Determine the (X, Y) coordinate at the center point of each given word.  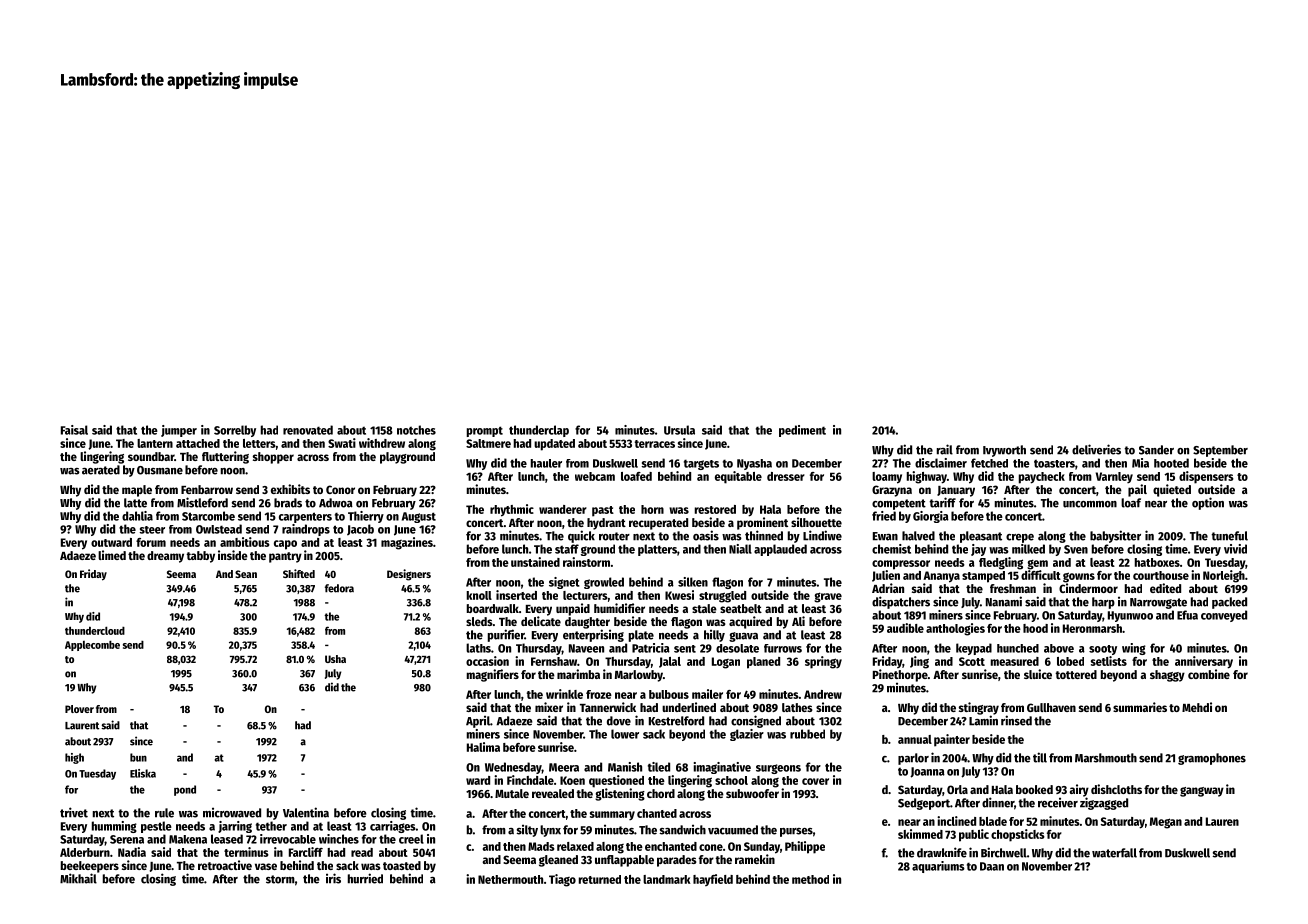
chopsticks (1018, 835)
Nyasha (754, 464)
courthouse (1161, 575)
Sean (246, 574)
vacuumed (733, 830)
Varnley (1114, 477)
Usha (335, 659)
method (810, 879)
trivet (74, 812)
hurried (365, 878)
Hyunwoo (1130, 616)
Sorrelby (235, 431)
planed (763, 663)
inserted (516, 595)
